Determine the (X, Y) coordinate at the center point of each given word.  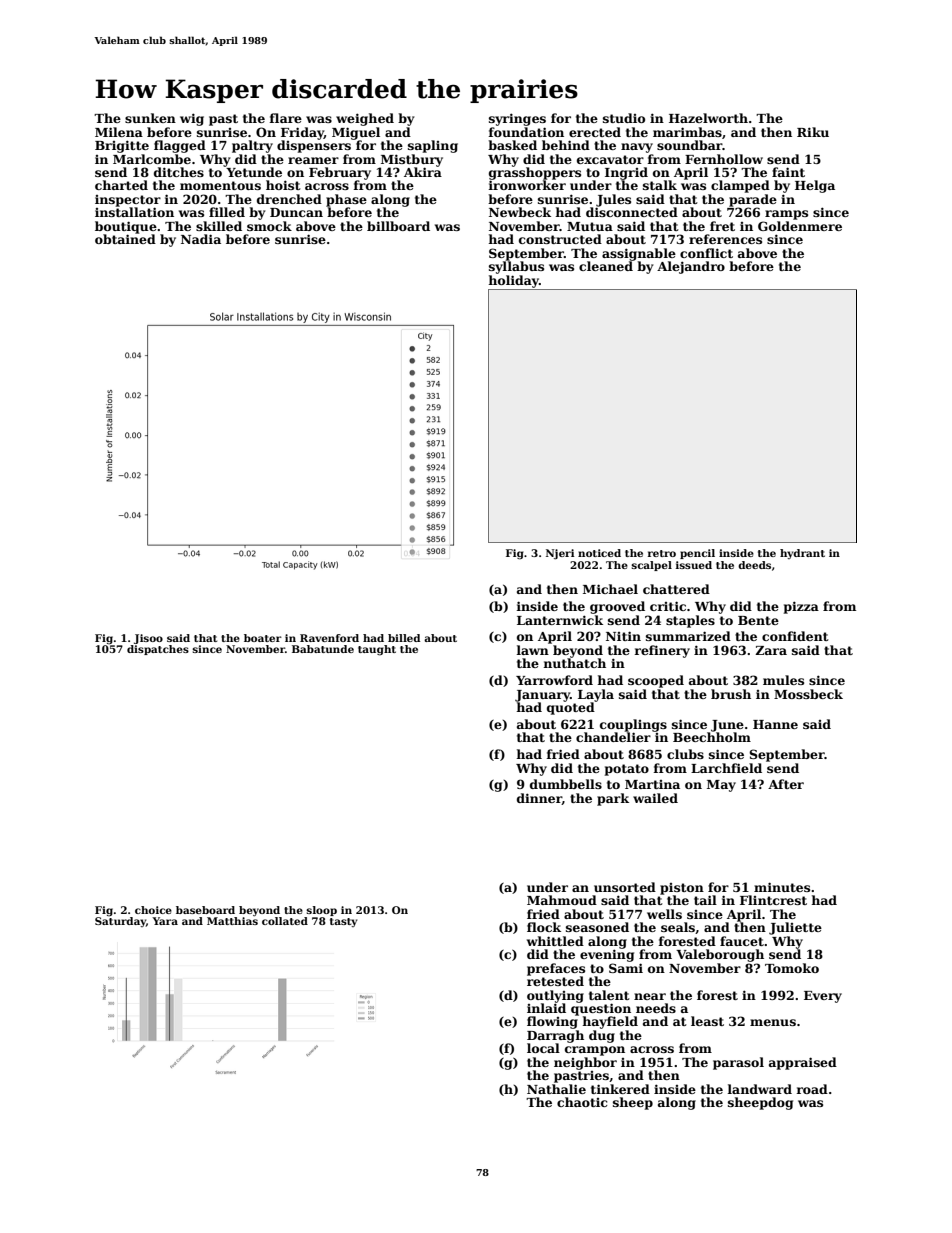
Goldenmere (800, 226)
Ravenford (329, 638)
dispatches (158, 650)
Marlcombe (152, 159)
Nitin (623, 636)
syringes (517, 119)
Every (823, 997)
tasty (343, 922)
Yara (165, 921)
